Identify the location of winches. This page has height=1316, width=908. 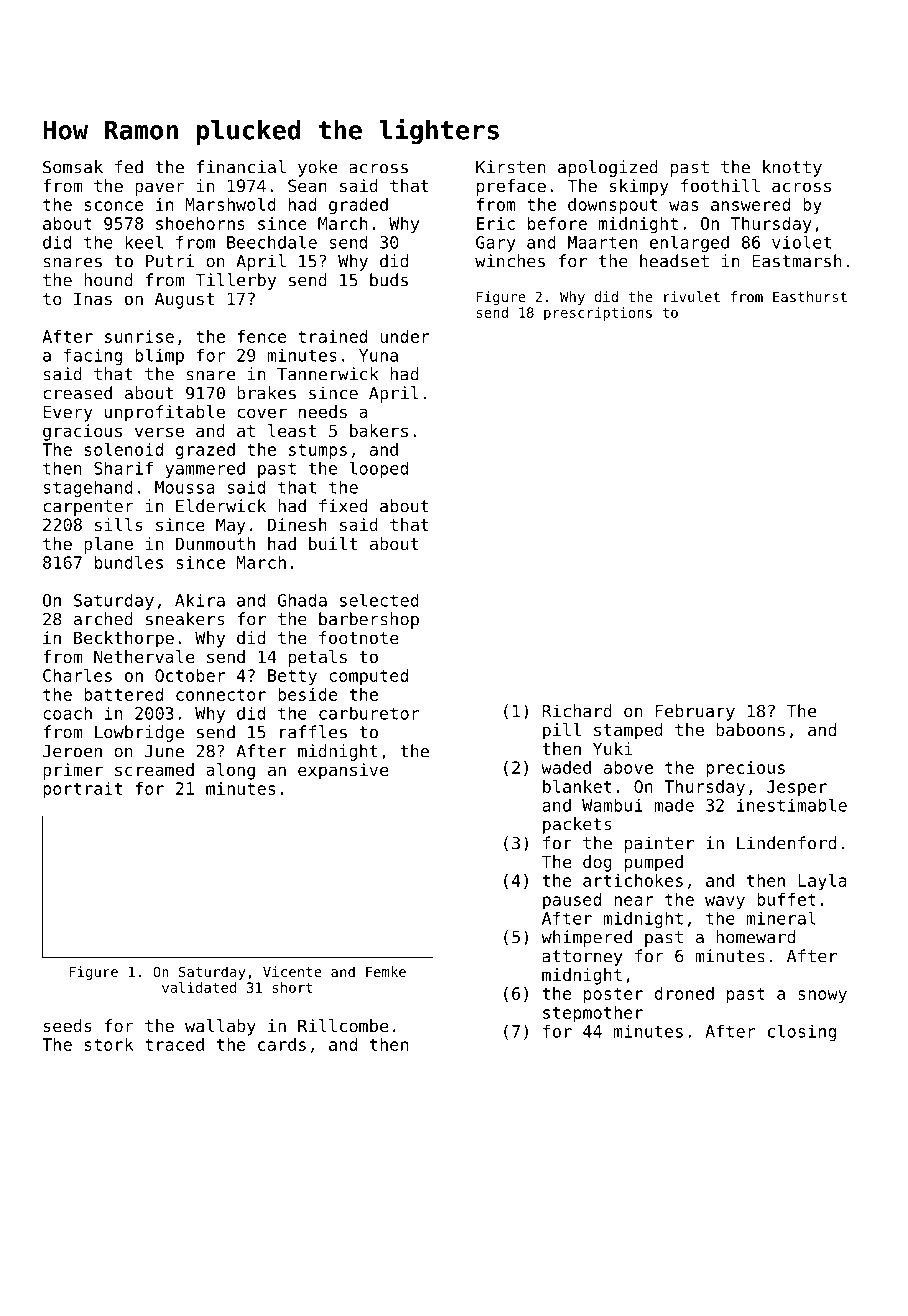
(510, 261).
